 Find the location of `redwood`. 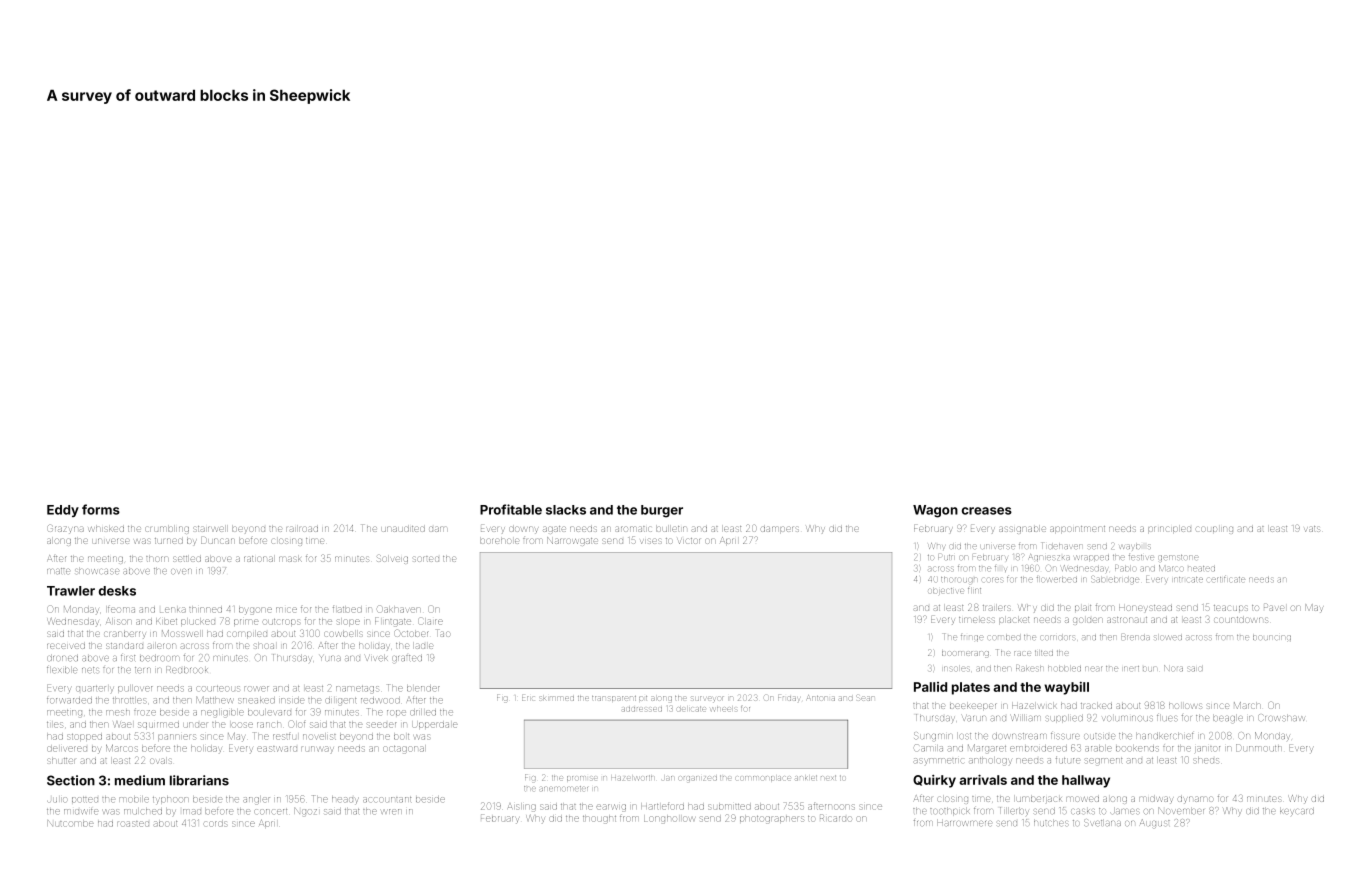

redwood is located at coordinates (380, 700).
